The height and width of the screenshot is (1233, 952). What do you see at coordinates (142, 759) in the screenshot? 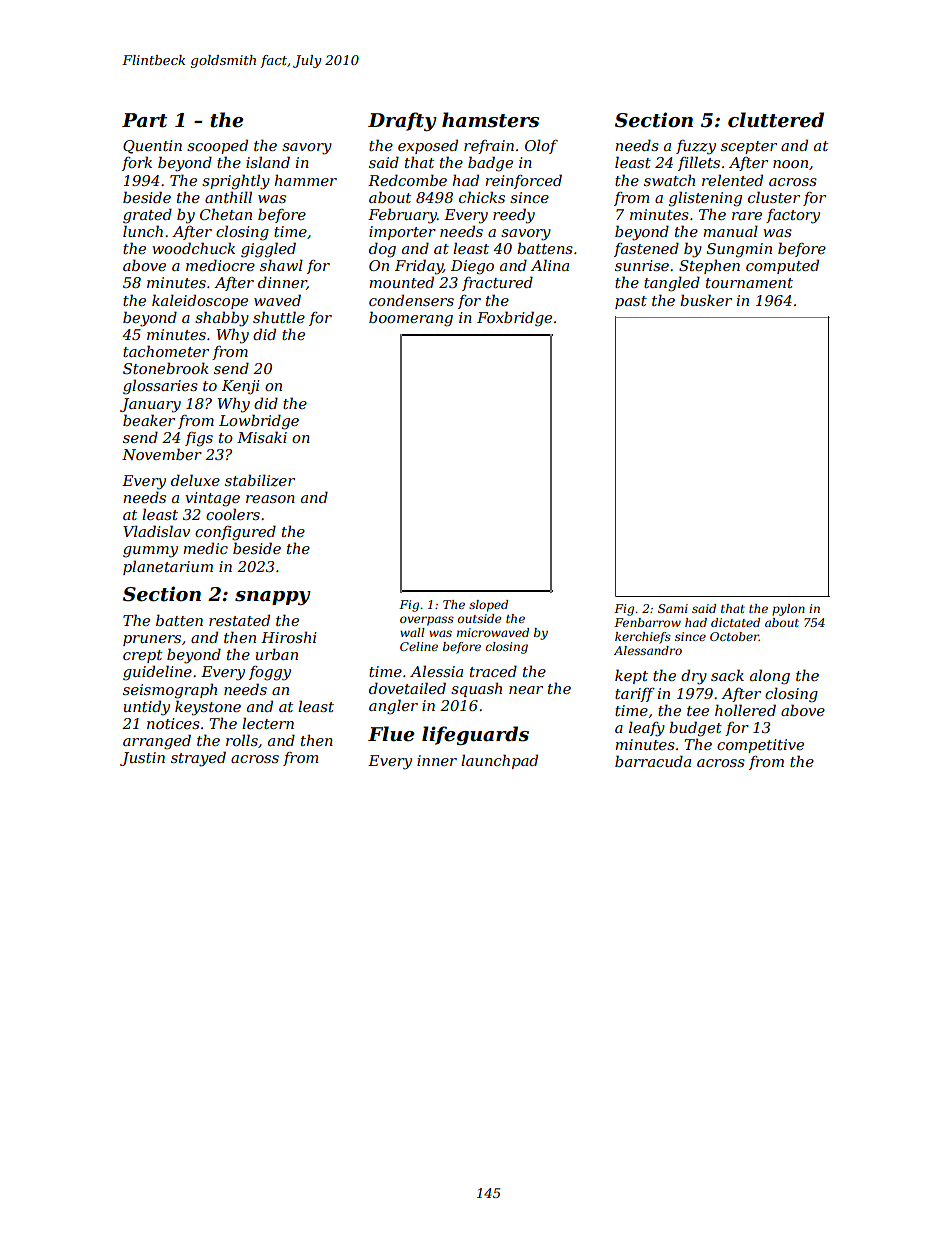
I see `Justin` at bounding box center [142, 759].
